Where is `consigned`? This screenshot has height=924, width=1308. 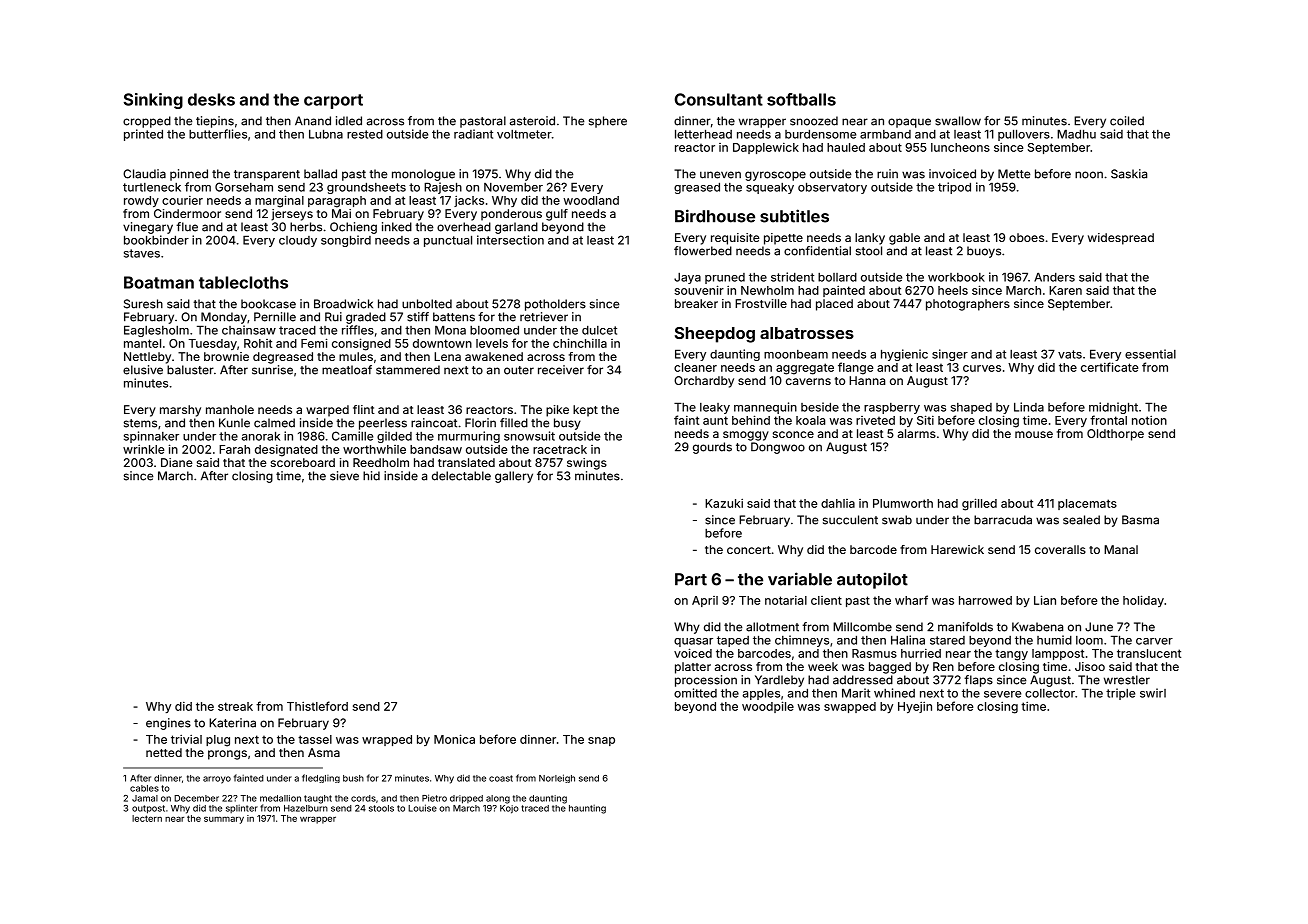
consigned is located at coordinates (361, 344).
